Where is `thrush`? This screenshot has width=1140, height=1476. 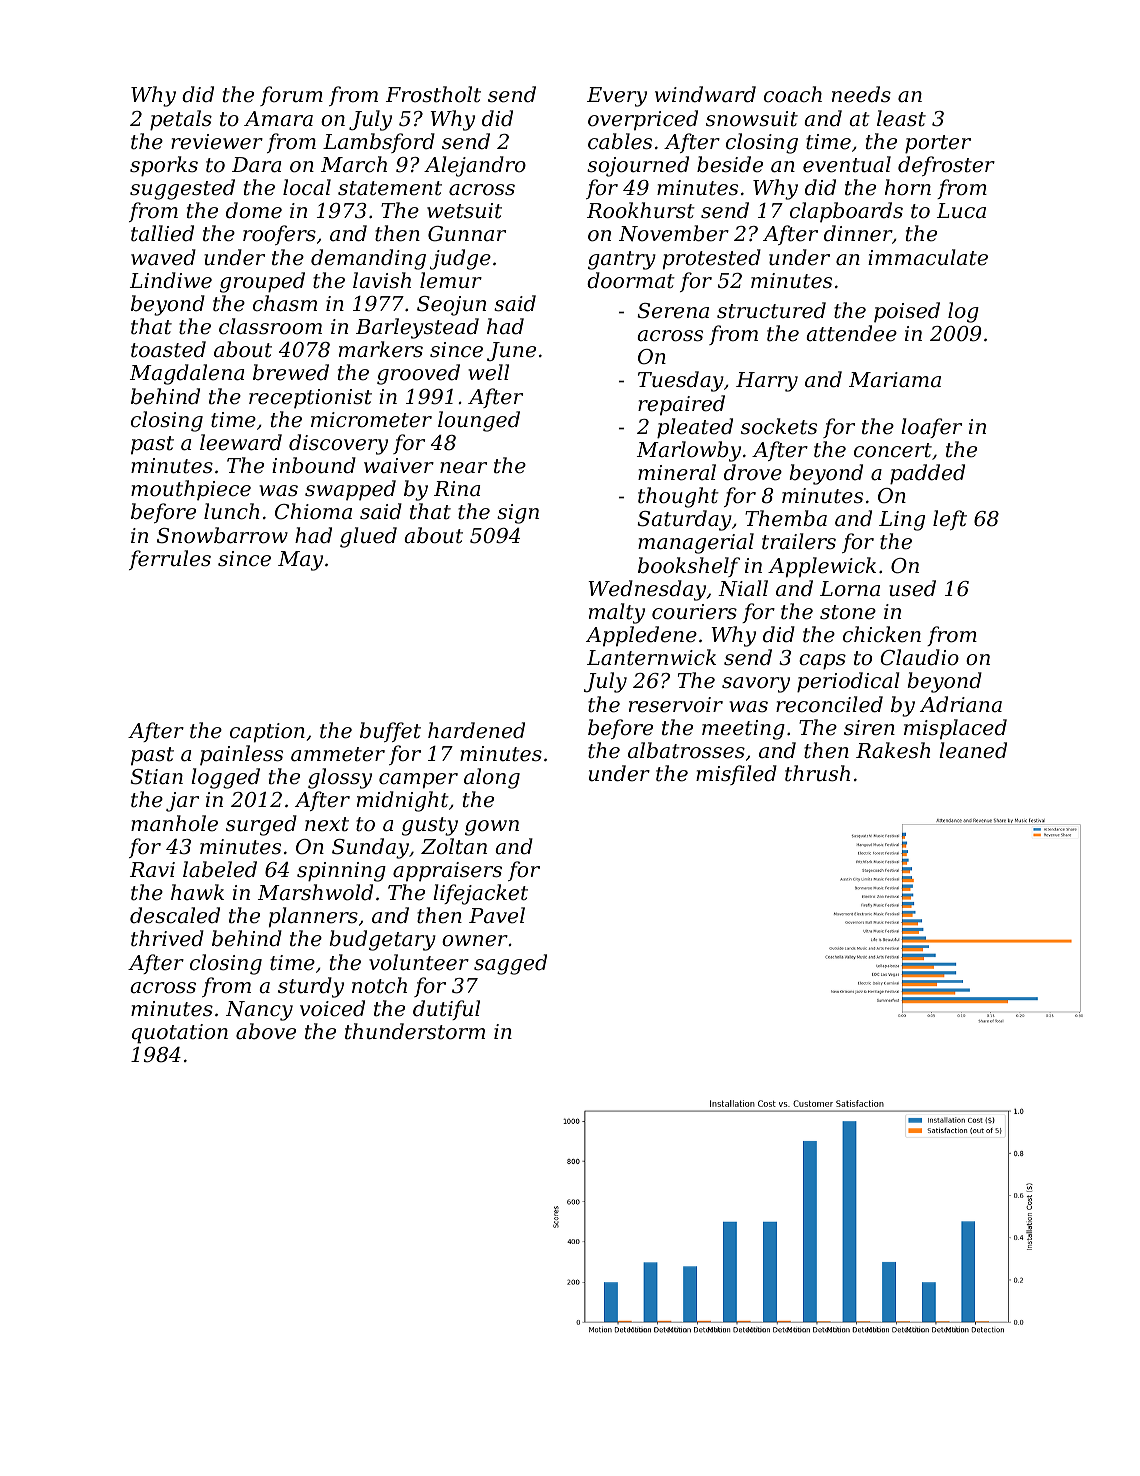 thrush is located at coordinates (817, 773).
